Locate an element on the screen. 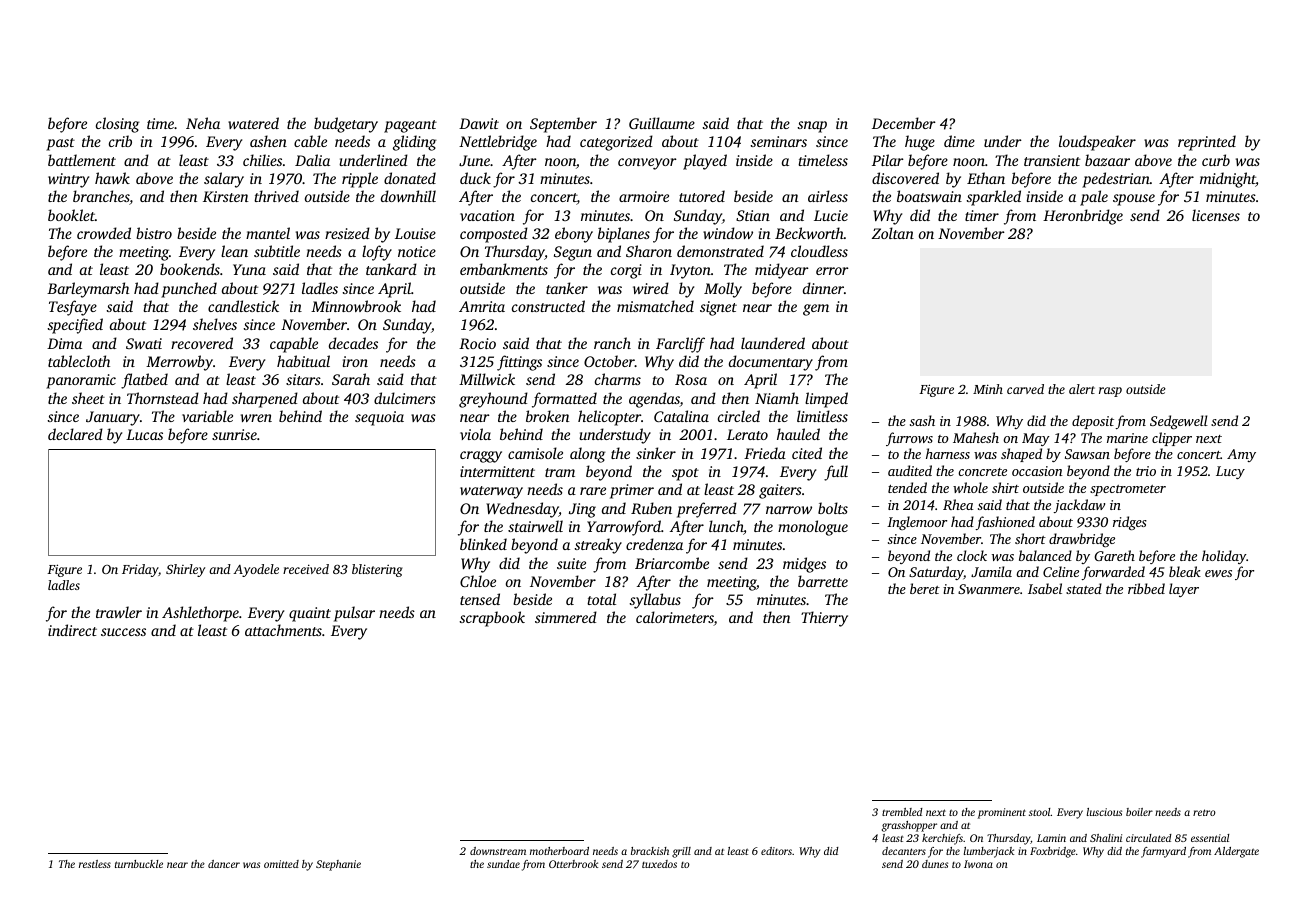  booklet is located at coordinates (71, 215).
